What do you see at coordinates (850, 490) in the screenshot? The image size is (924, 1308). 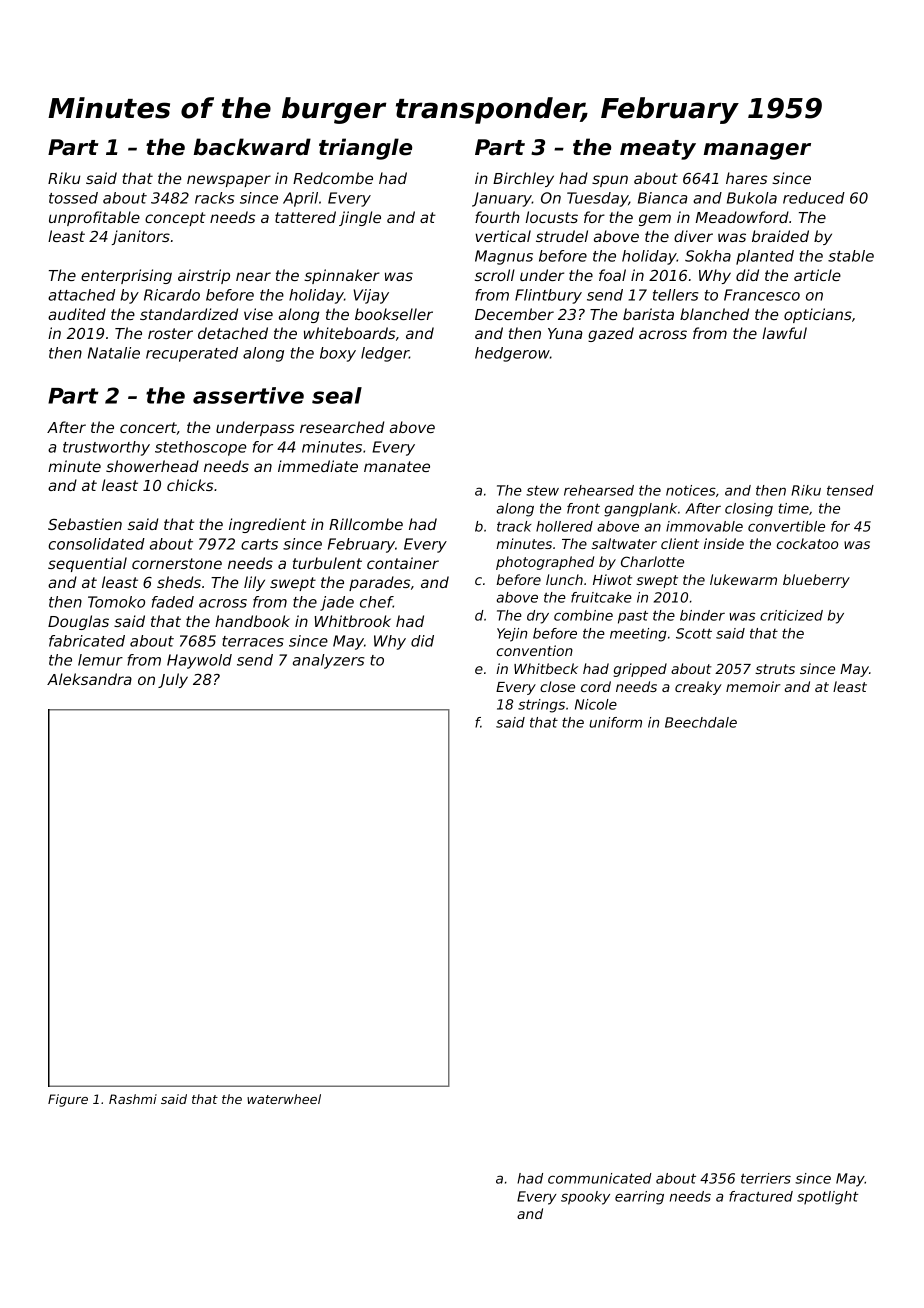 I see `tensed` at bounding box center [850, 490].
